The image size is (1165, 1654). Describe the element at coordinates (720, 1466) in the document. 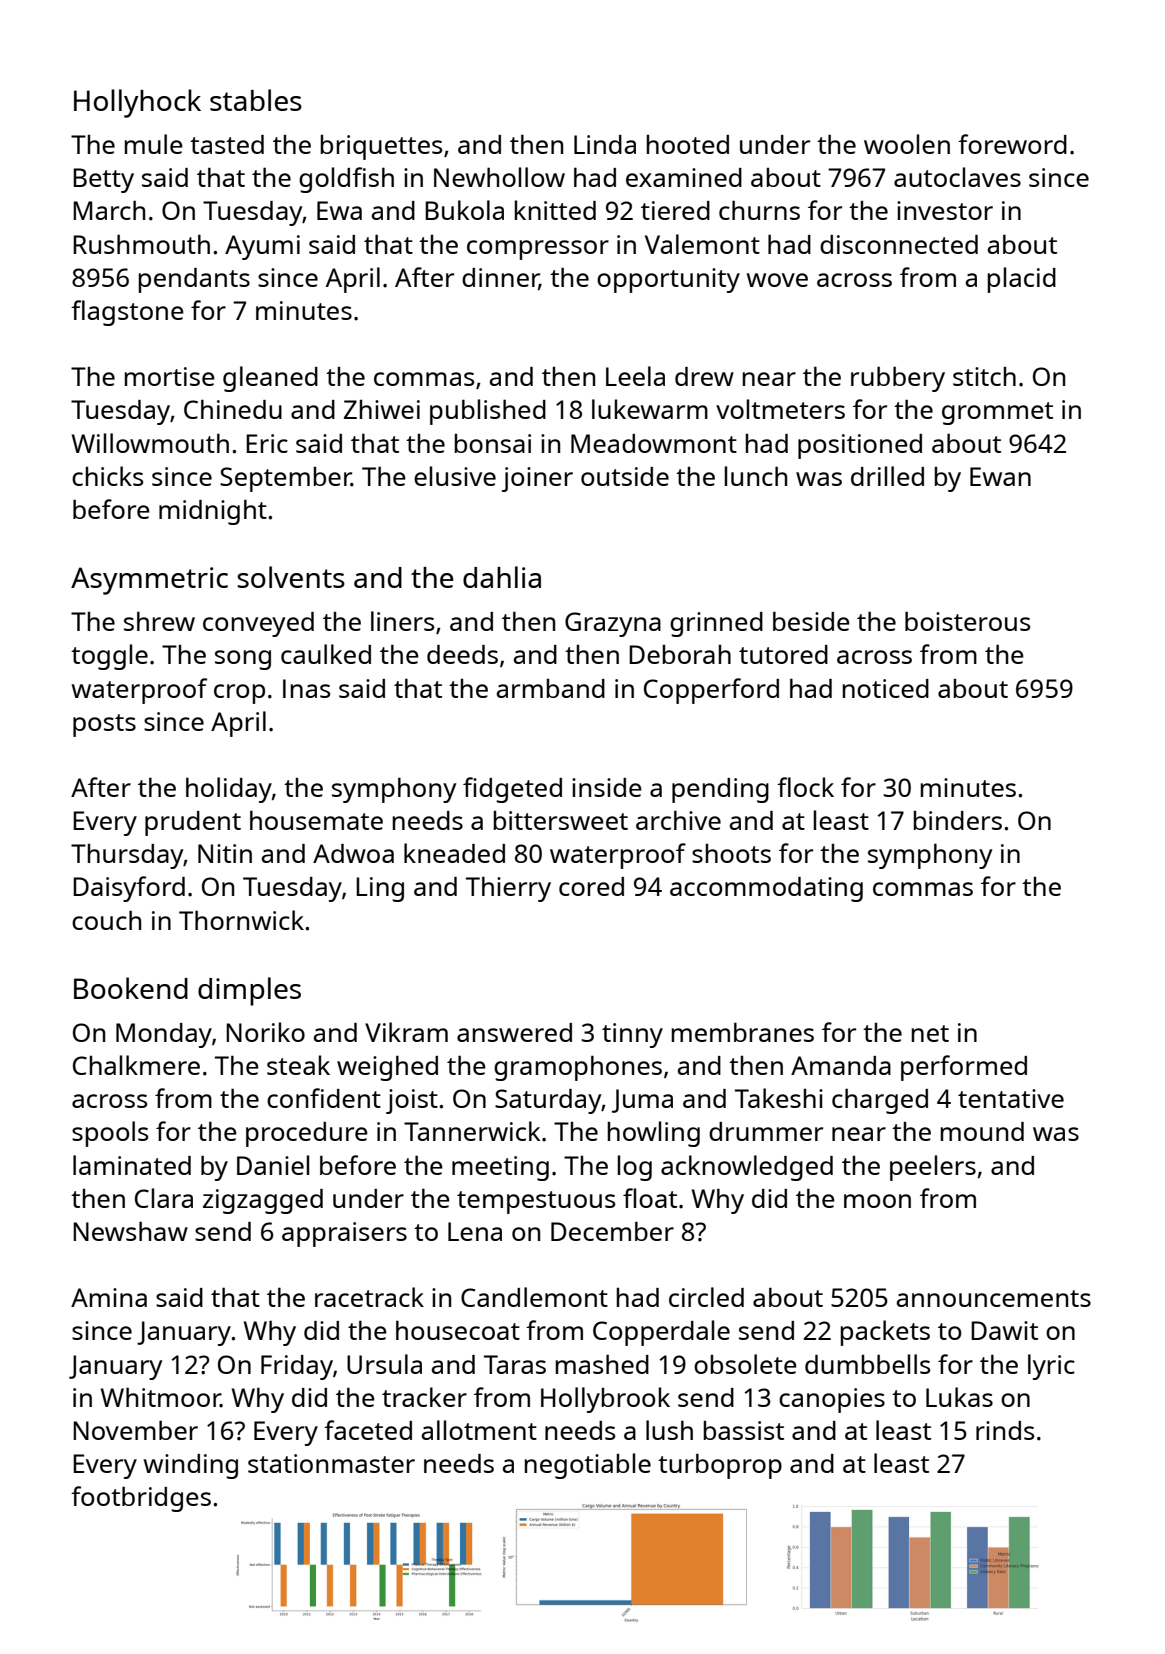

I see `turboprop` at that location.
